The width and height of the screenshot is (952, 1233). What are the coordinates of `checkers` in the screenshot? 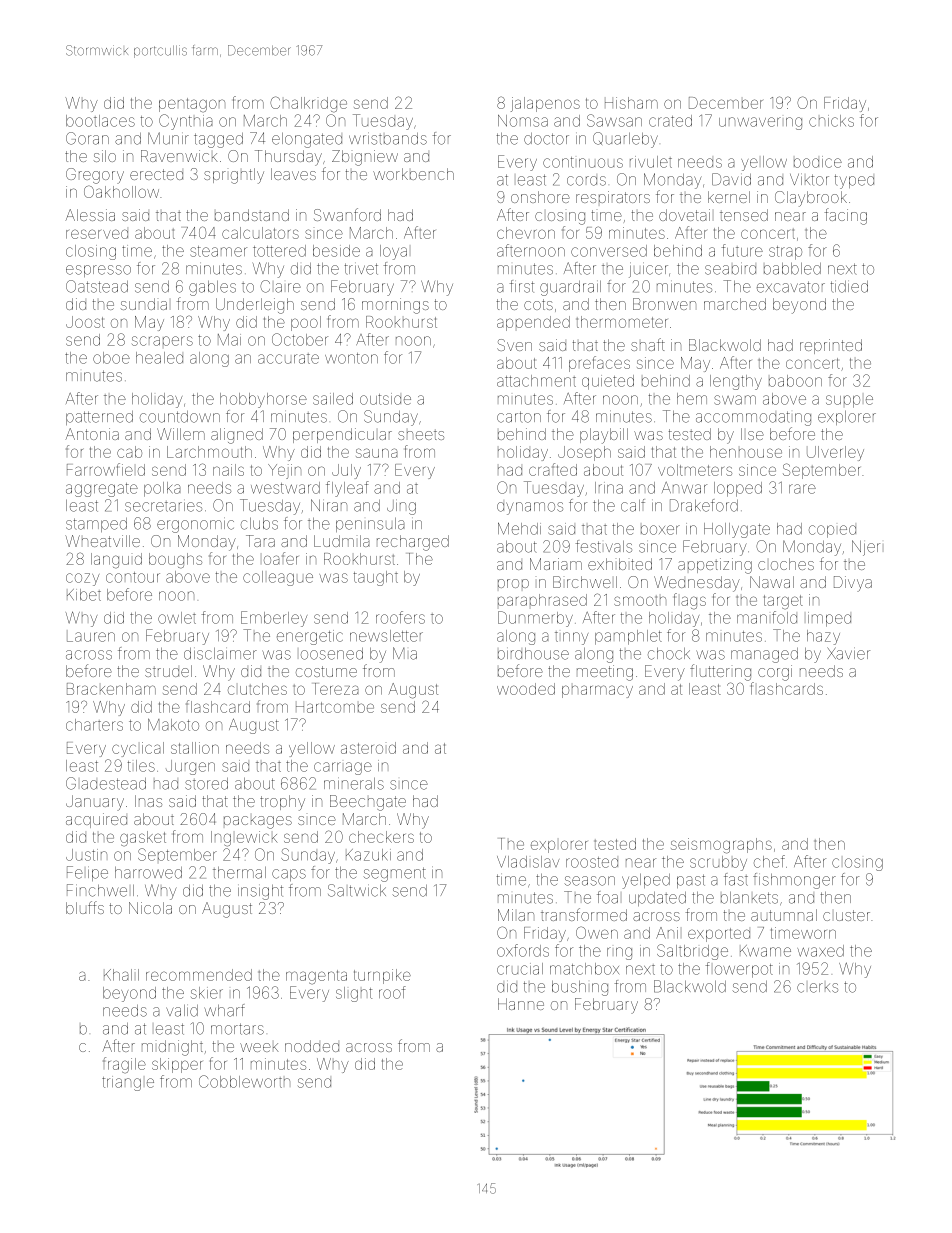 It's located at (381, 837).
